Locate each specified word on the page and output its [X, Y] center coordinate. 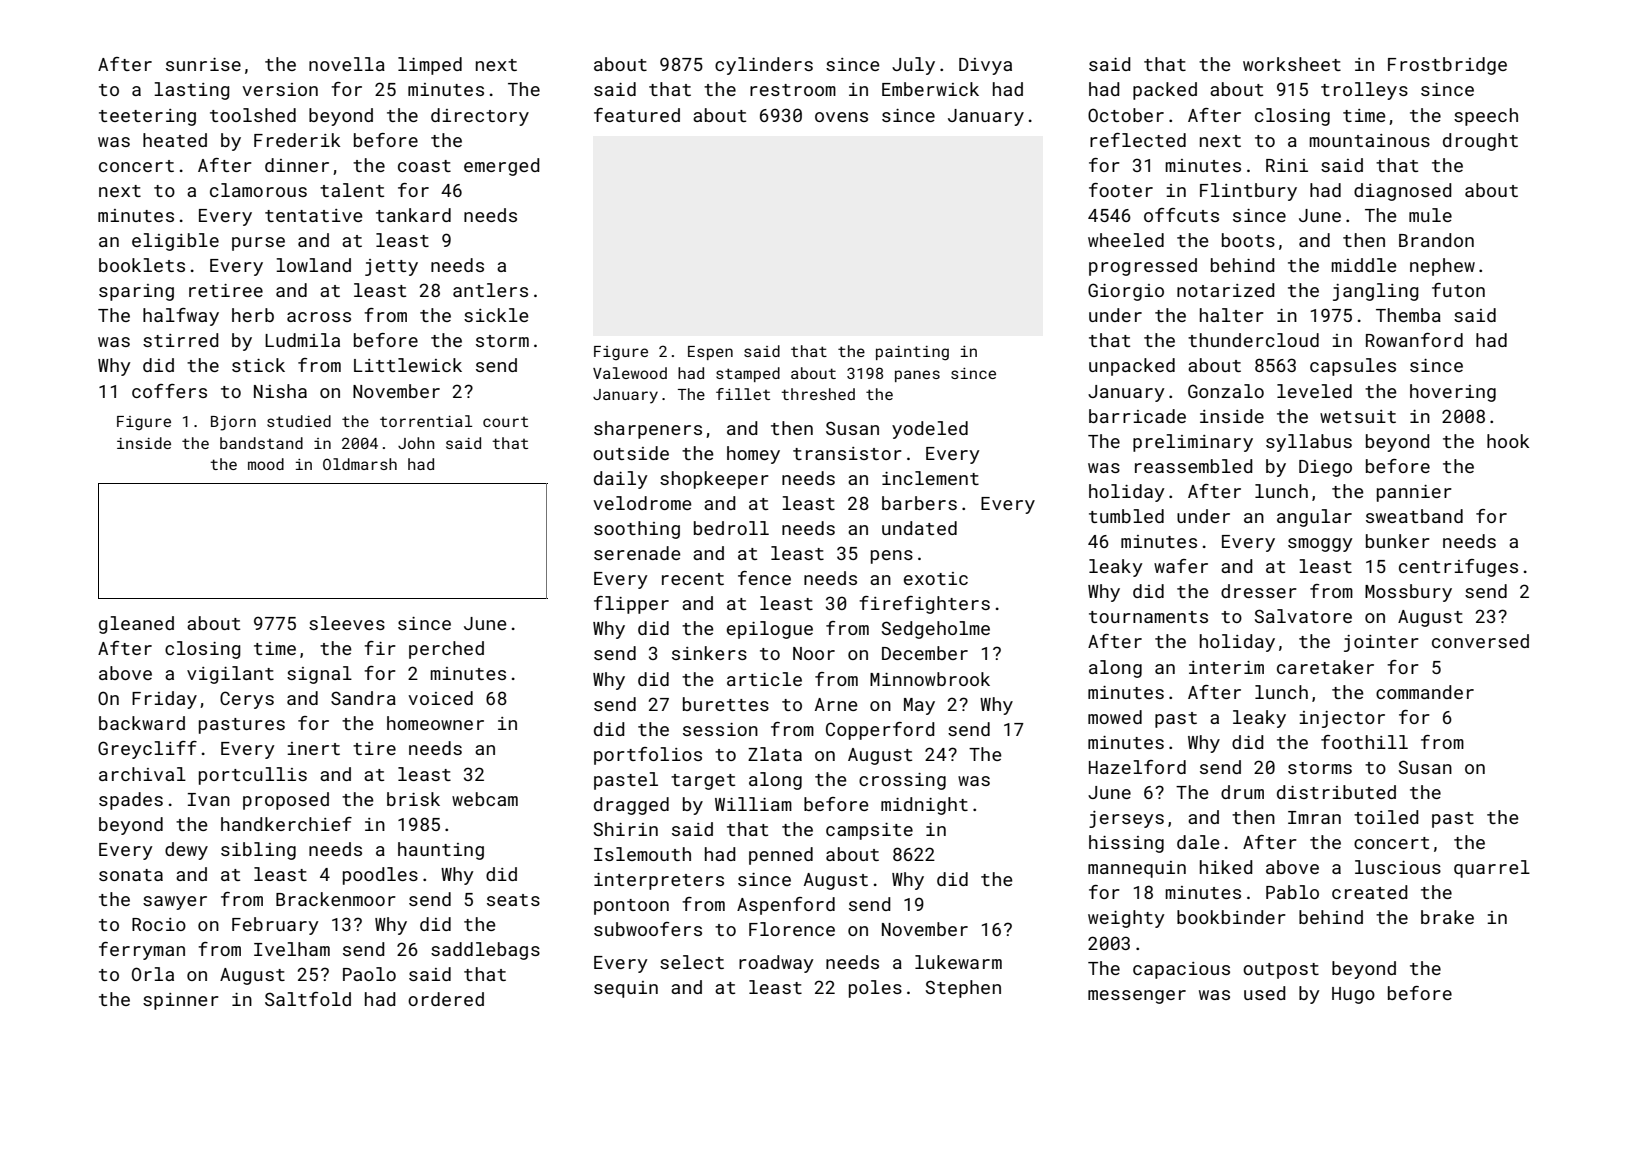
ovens [841, 117]
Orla [153, 974]
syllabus [1309, 443]
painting [912, 353]
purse [258, 244]
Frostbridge [1447, 66]
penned [781, 856]
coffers [169, 391]
